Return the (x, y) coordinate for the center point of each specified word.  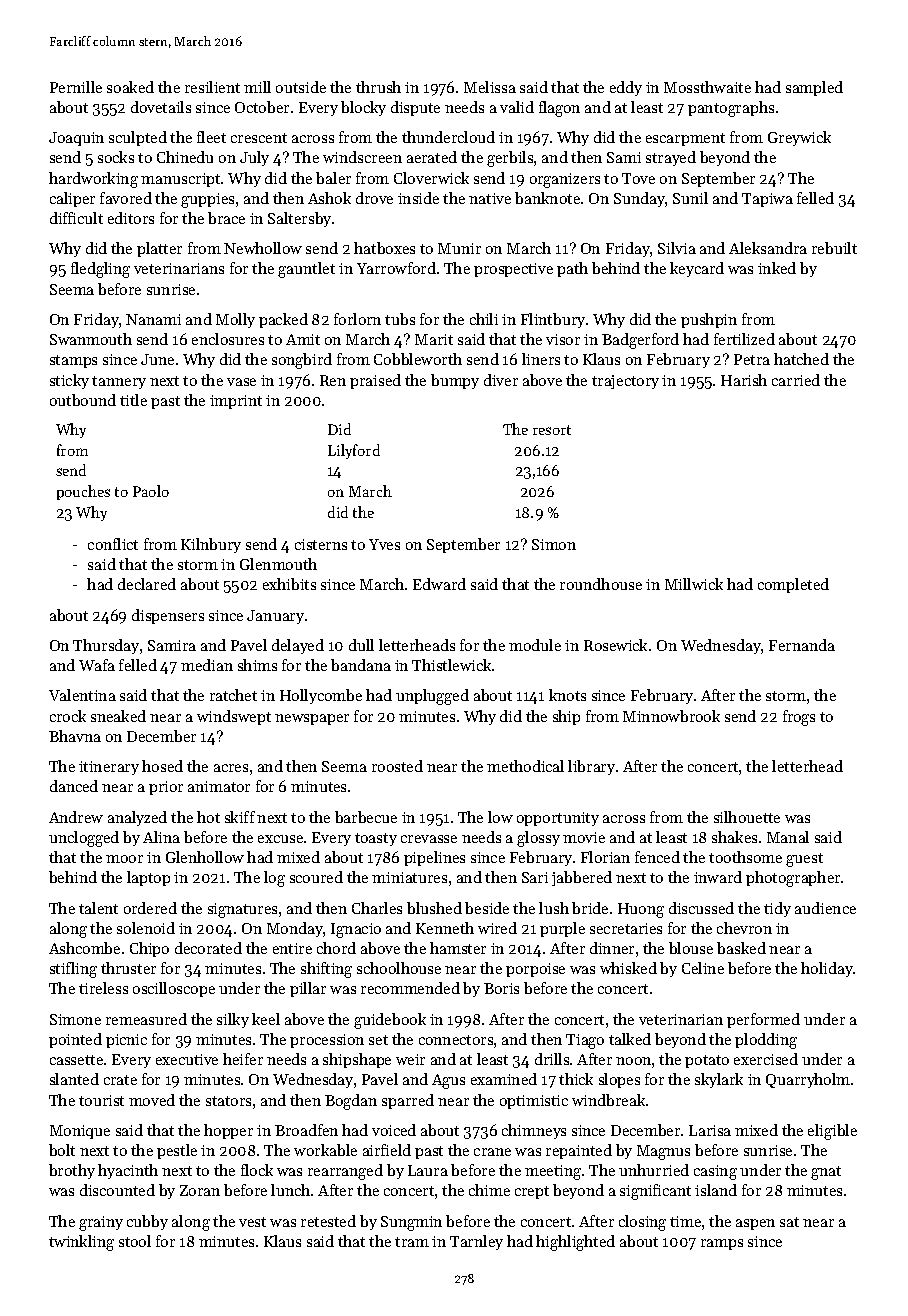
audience (825, 908)
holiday (827, 969)
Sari (535, 877)
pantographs (731, 109)
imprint (236, 402)
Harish (744, 380)
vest (252, 1222)
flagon (559, 109)
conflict (113, 544)
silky (233, 1020)
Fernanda (802, 645)
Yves (384, 544)
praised (375, 381)
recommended (410, 988)
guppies (207, 200)
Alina (161, 837)
